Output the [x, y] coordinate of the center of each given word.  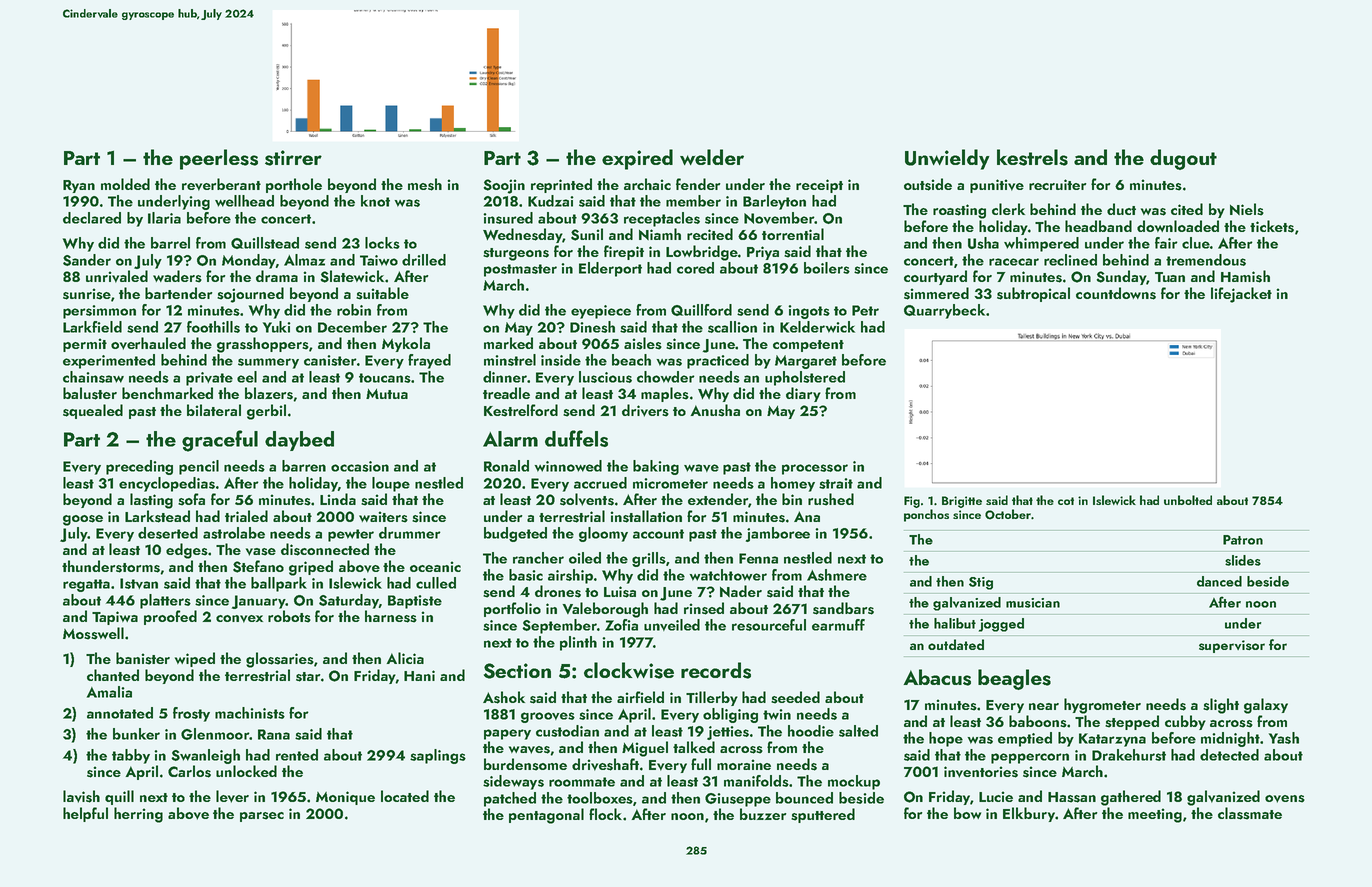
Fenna [758, 558]
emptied [1025, 739]
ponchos [926, 515]
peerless [219, 159]
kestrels [1032, 157]
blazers [269, 393]
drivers [645, 410]
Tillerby [712, 698]
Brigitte [962, 502]
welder [712, 157]
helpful [85, 814]
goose [83, 520]
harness [391, 616]
